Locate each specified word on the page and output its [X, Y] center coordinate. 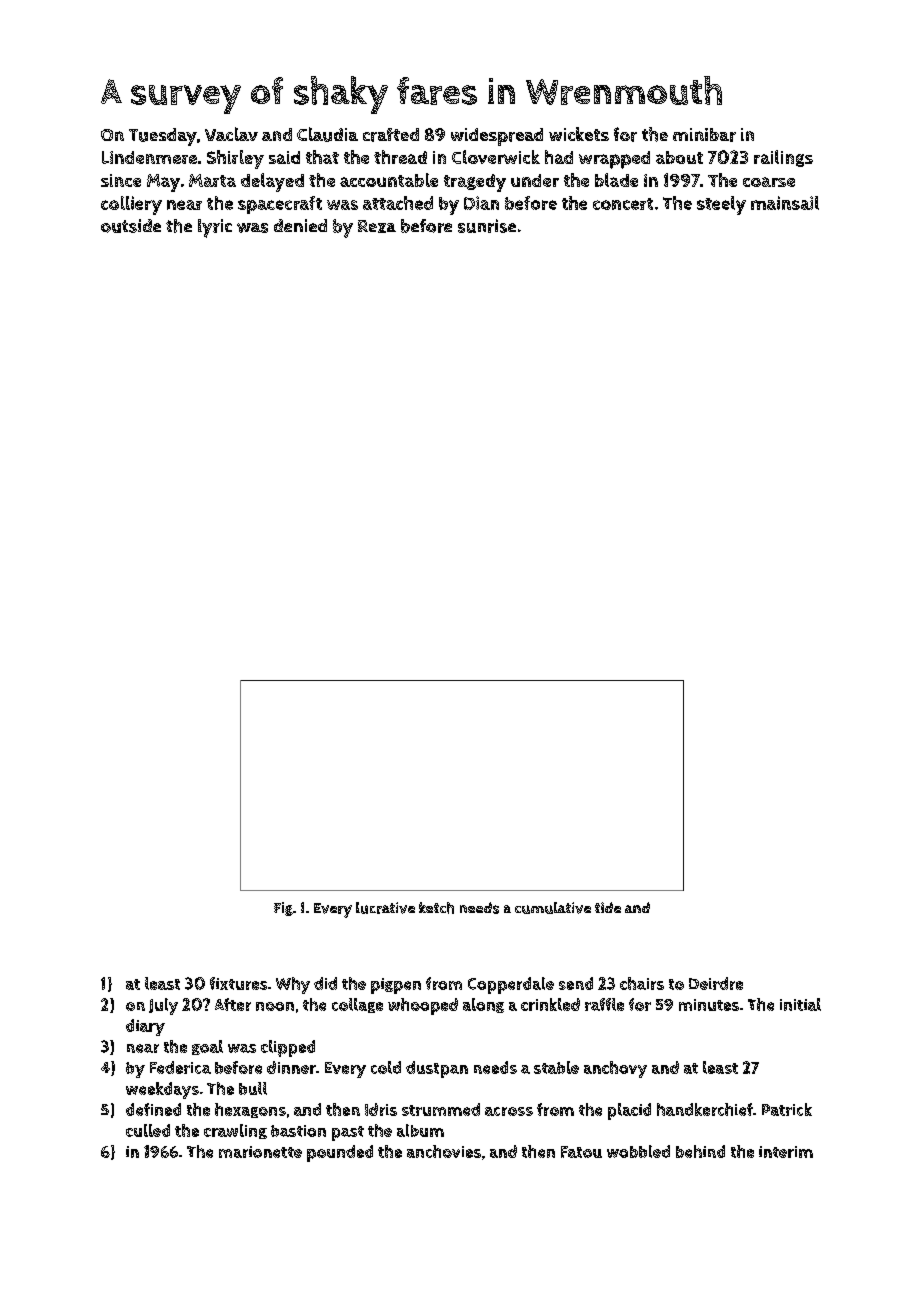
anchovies [444, 1151]
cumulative [553, 908]
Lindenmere [149, 157]
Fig [283, 909]
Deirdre [716, 983]
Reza [377, 226]
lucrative [385, 908]
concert [623, 204]
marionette [260, 1152]
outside [131, 226]
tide [608, 907]
